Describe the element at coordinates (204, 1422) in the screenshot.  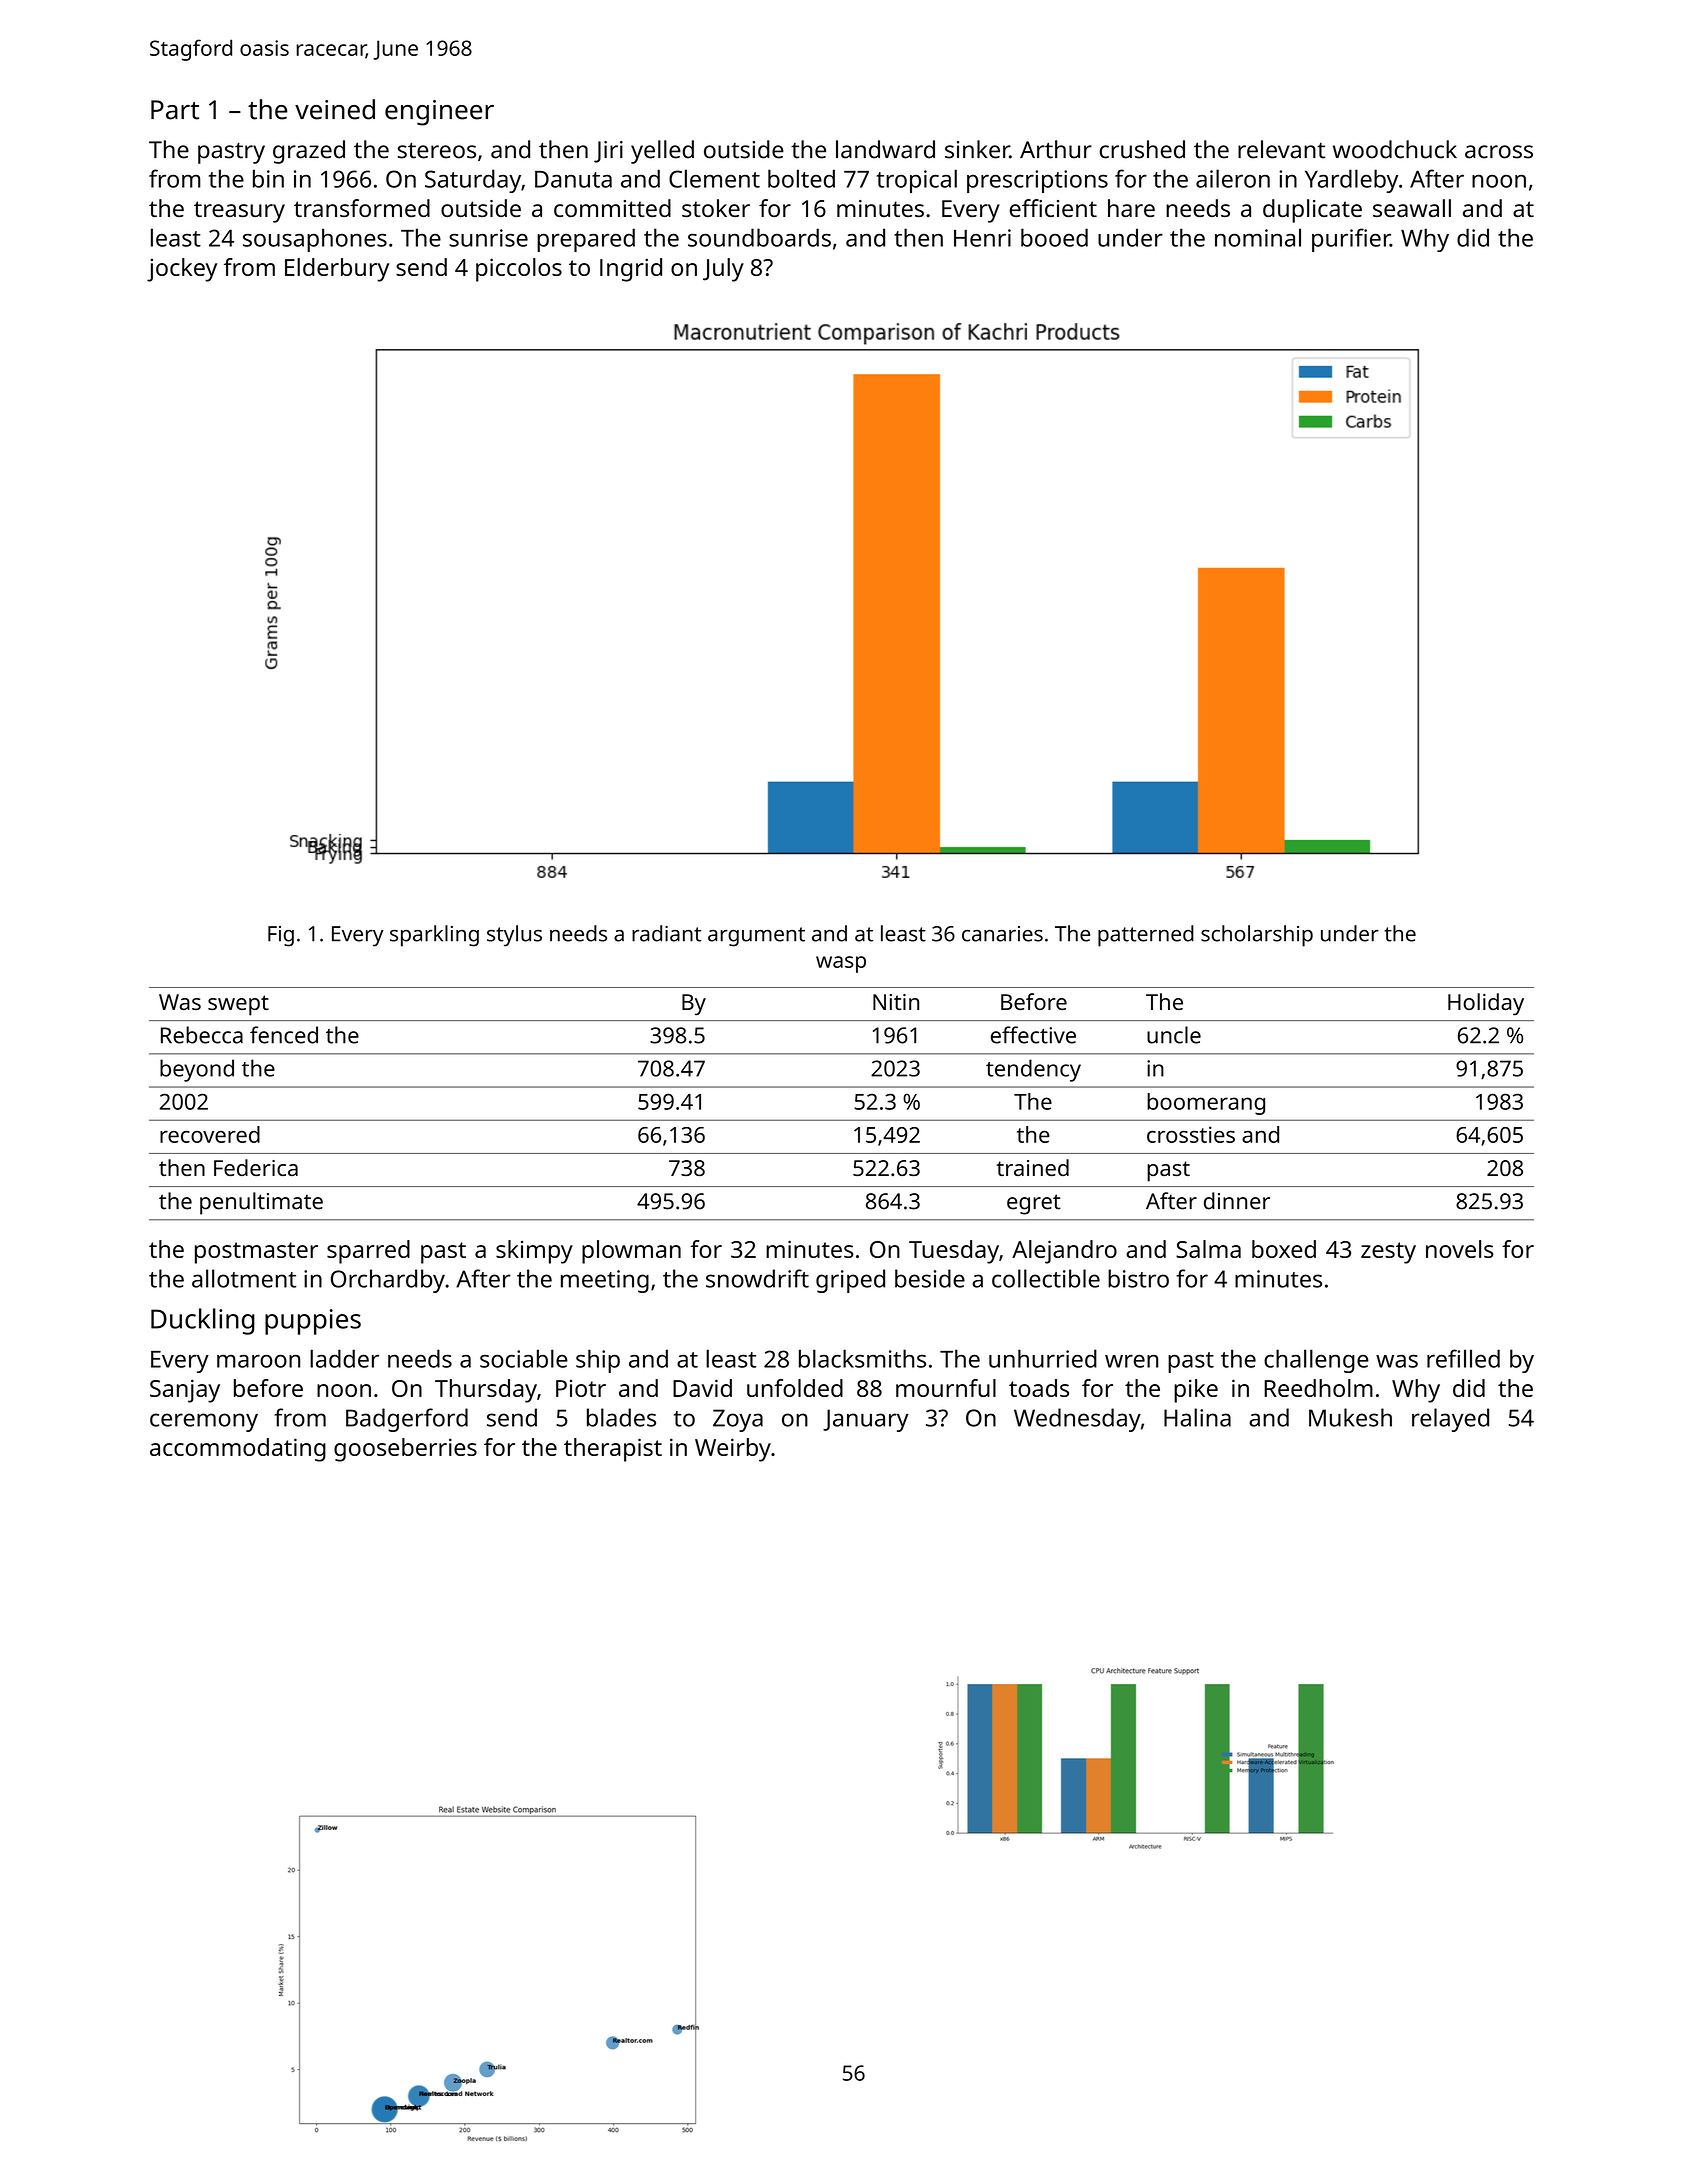
I see `ceremony` at that location.
